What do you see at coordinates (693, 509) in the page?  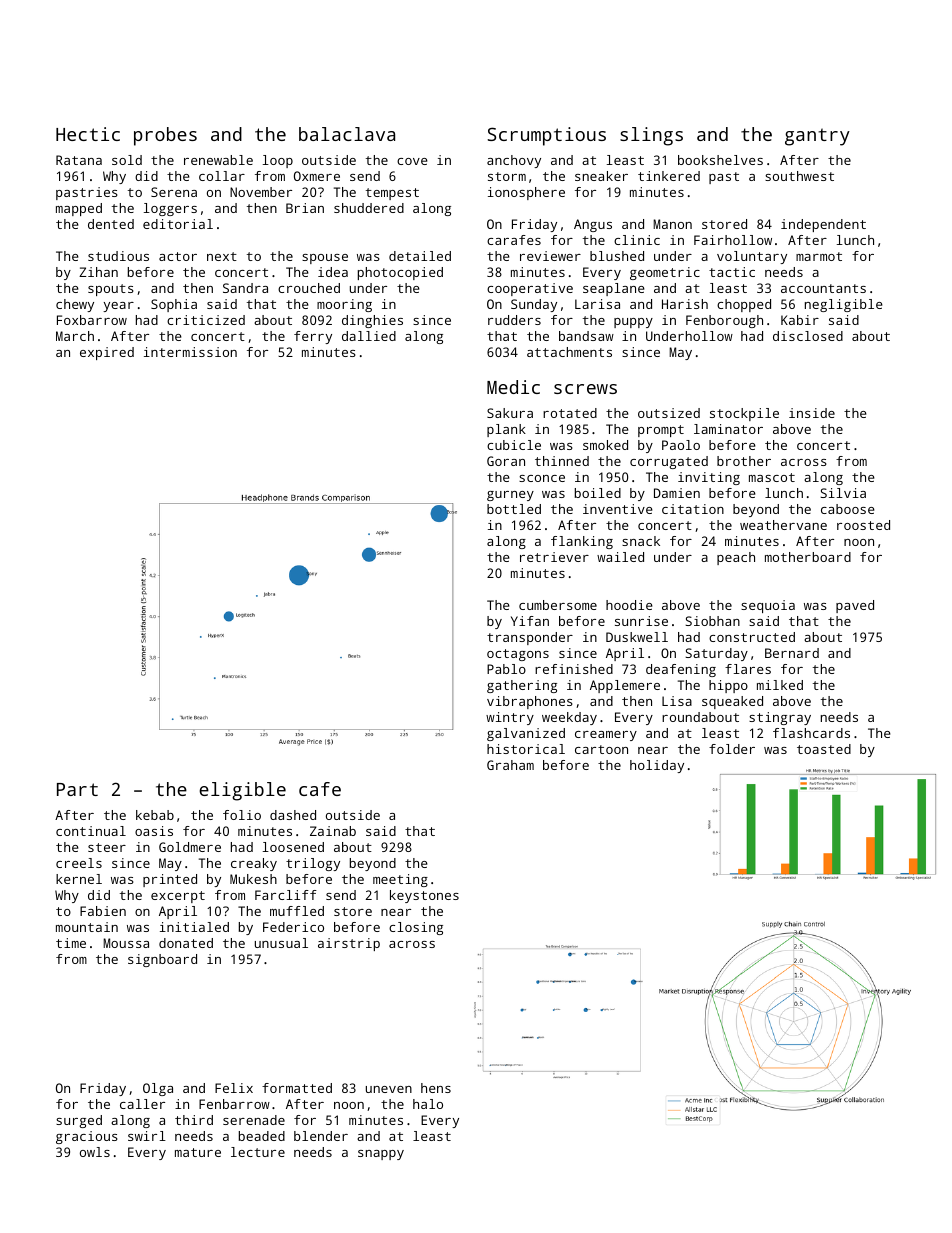 I see `citation` at bounding box center [693, 509].
